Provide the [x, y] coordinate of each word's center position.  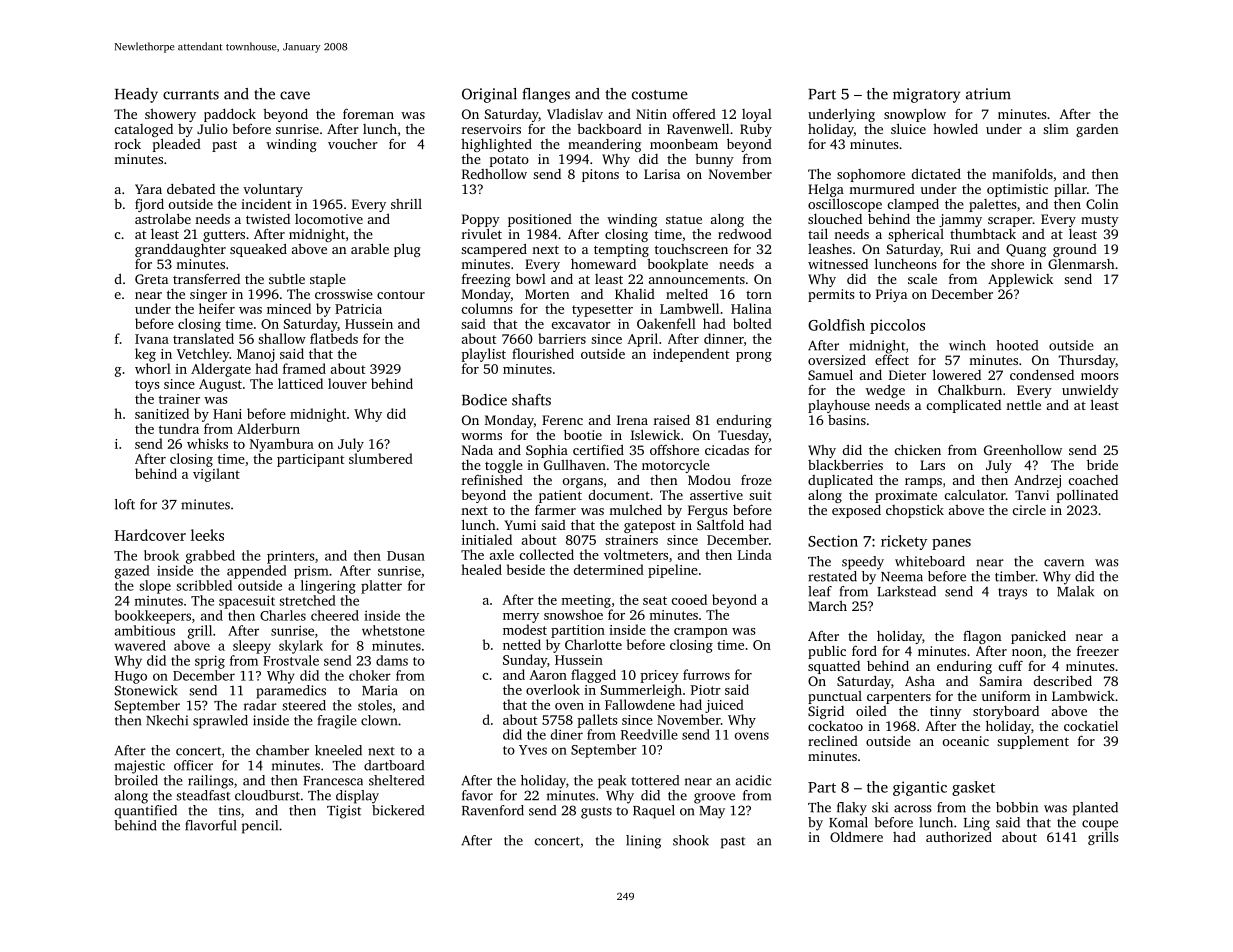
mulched [635, 509]
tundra [179, 428]
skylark [301, 647]
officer [193, 765]
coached [1093, 480]
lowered [957, 374]
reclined [833, 741]
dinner [724, 338]
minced [289, 308]
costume [660, 95]
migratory [926, 95]
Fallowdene [640, 704]
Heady [136, 95]
